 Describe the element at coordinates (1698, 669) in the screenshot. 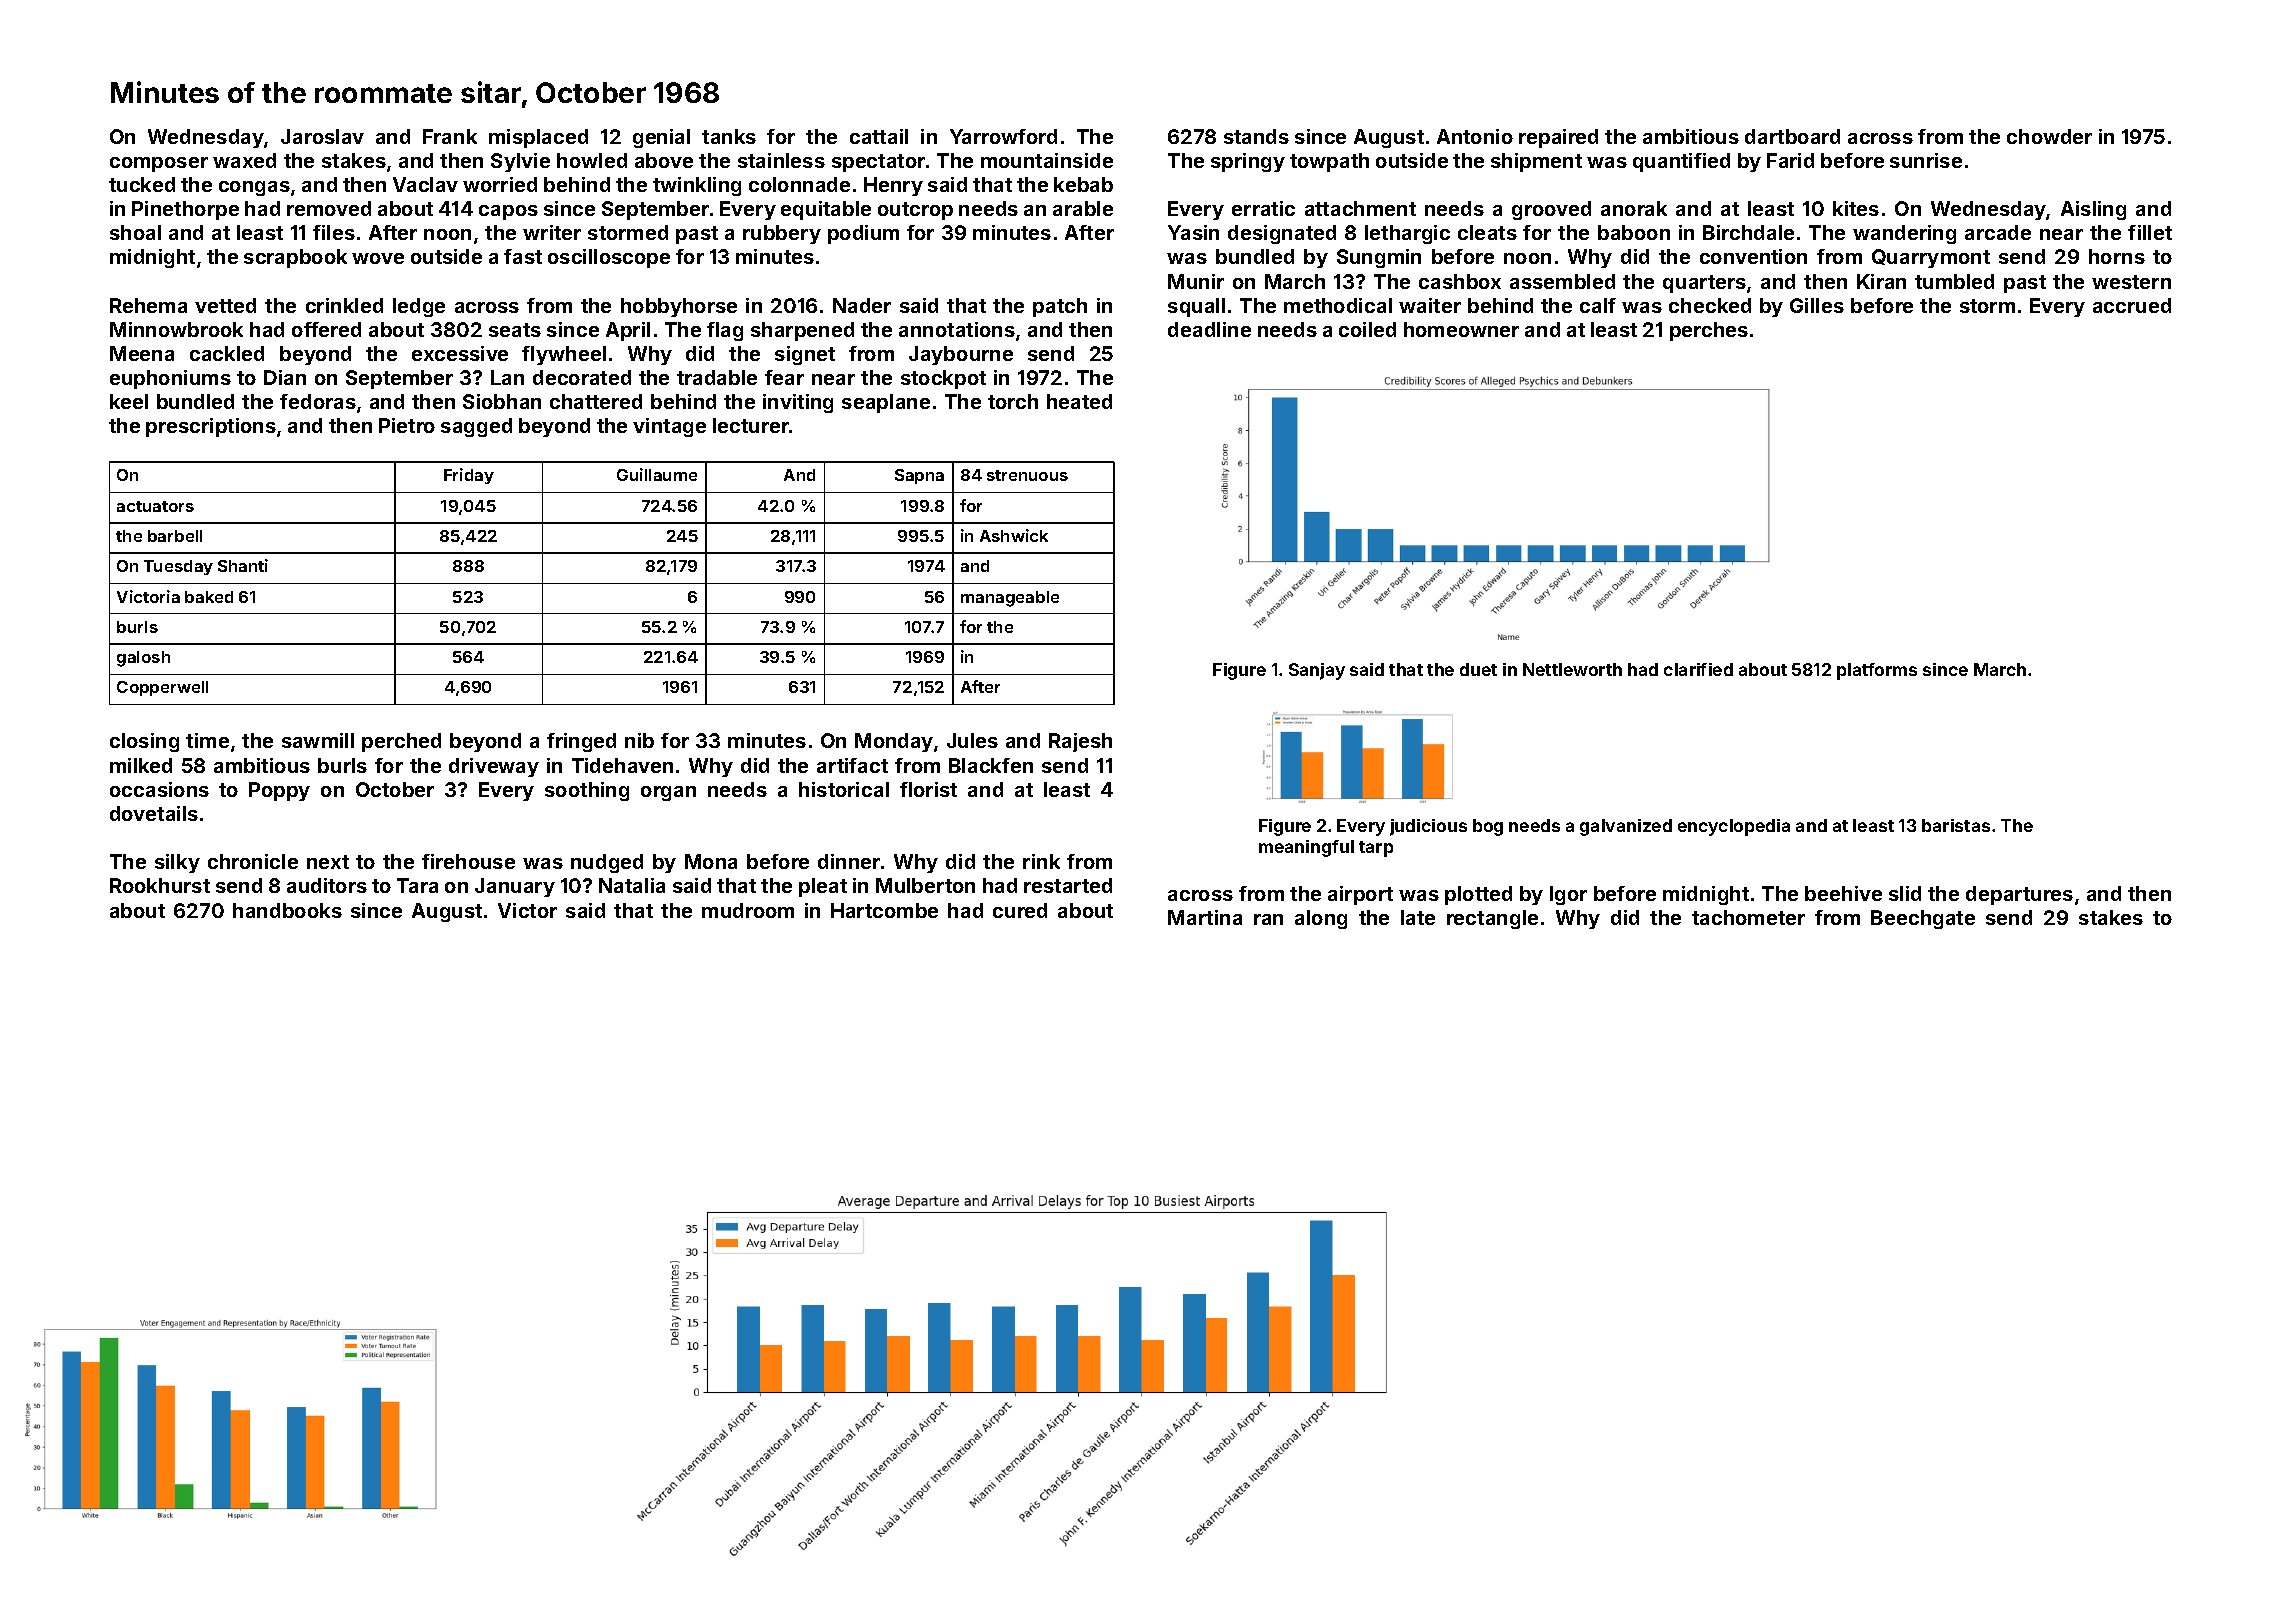

I see `clarified` at that location.
